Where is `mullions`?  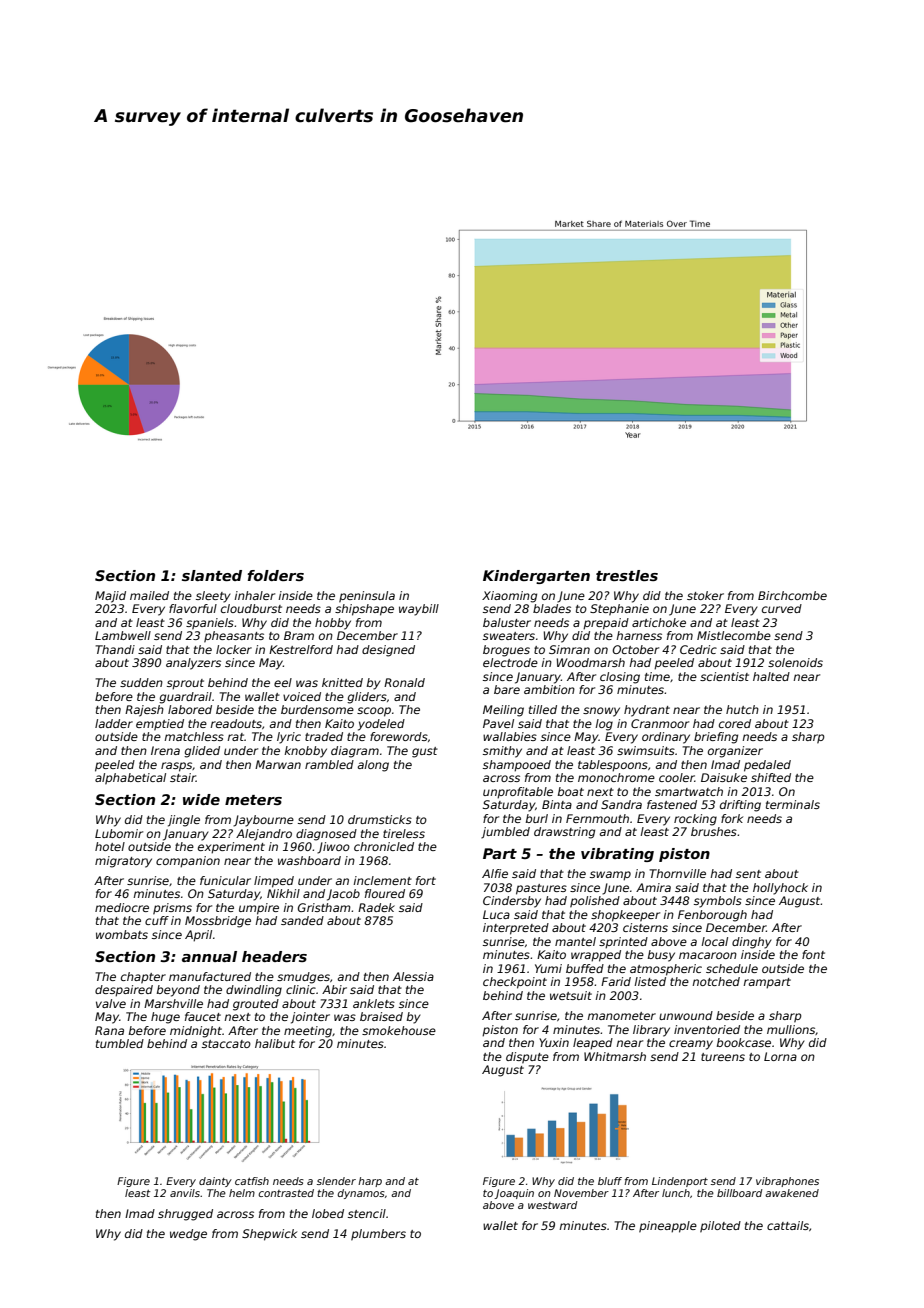 mullions is located at coordinates (791, 1030).
